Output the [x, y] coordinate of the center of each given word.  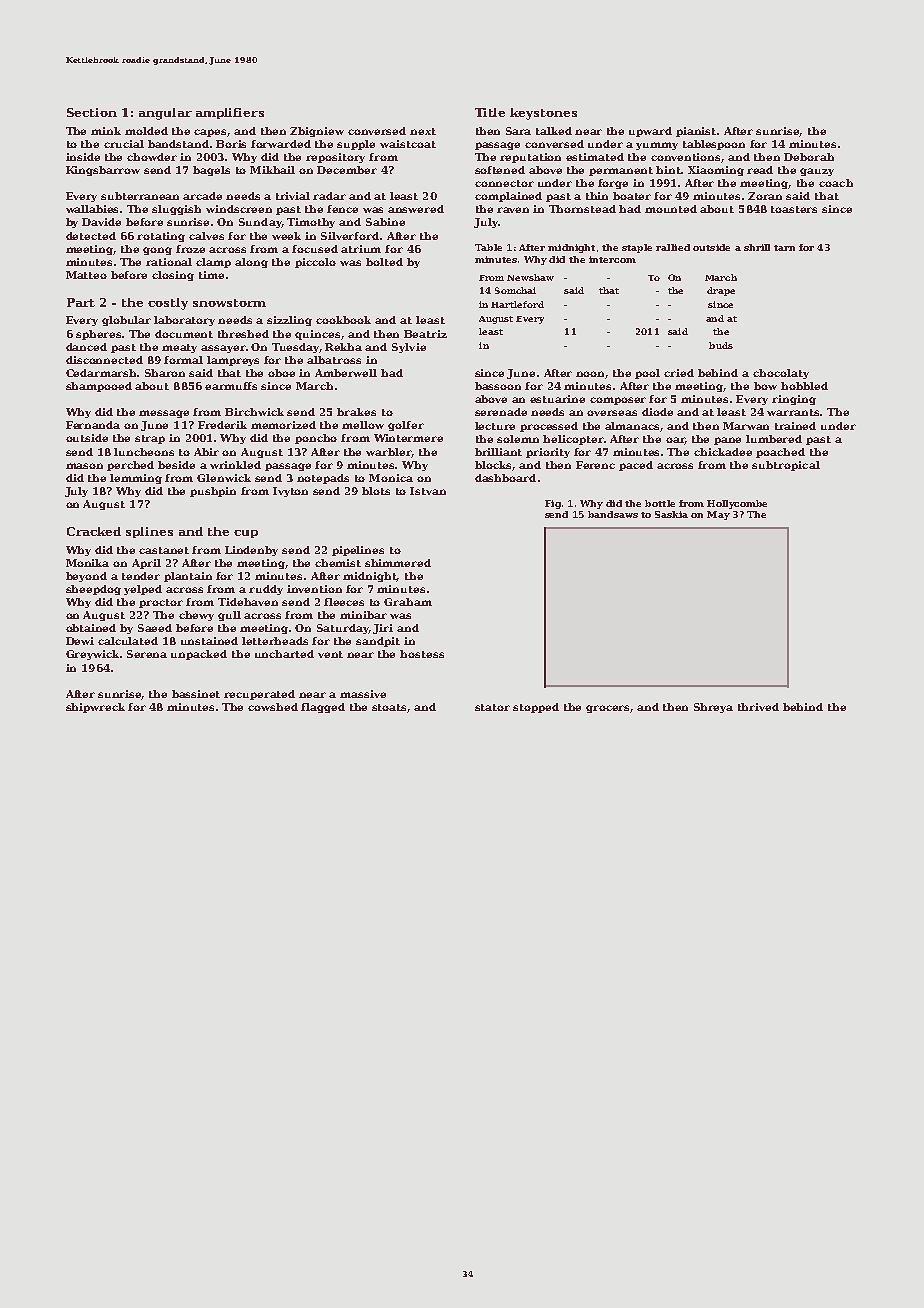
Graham [408, 602]
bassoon [498, 386]
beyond [86, 577]
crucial [124, 144]
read [760, 170]
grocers [608, 709]
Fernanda [93, 425]
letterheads [275, 641]
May [718, 515]
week [286, 236]
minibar [363, 615]
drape [721, 291]
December [347, 170]
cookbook [343, 320]
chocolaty [781, 374]
